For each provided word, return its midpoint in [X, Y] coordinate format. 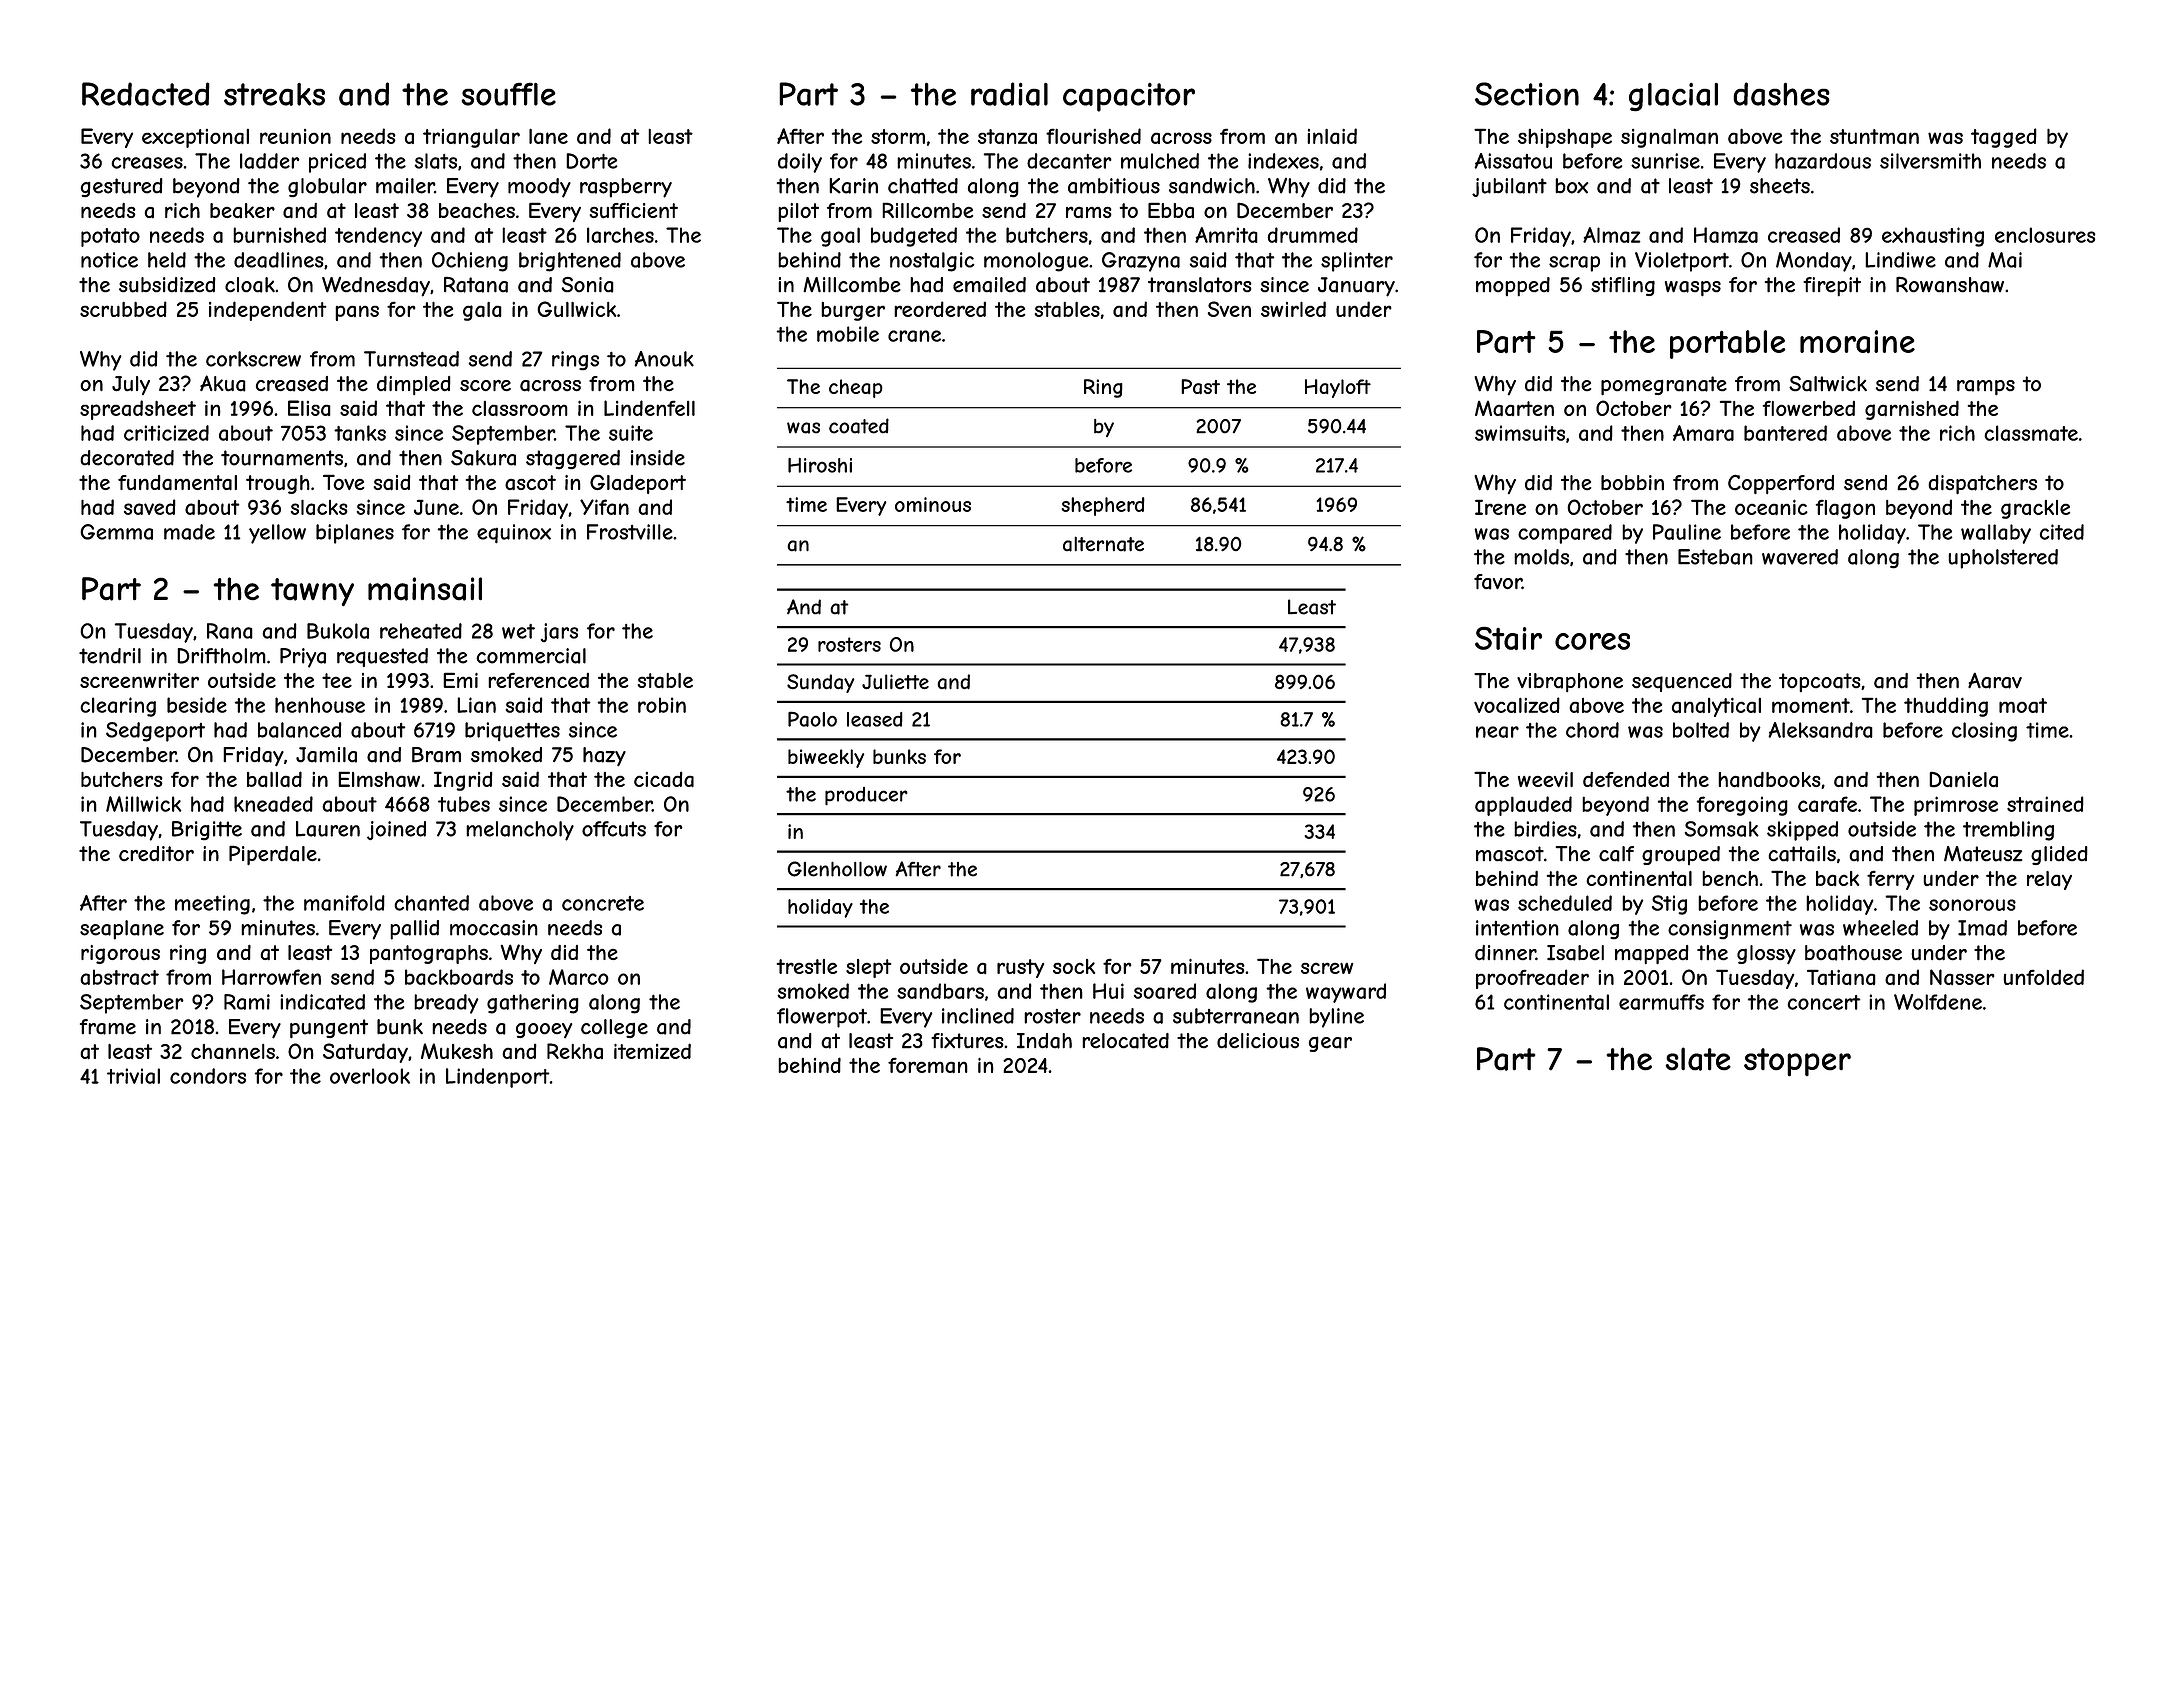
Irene [1500, 507]
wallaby [1996, 534]
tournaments [282, 458]
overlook [370, 1076]
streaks [274, 94]
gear [1330, 1044]
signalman [1669, 138]
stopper [1797, 1062]
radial [1009, 94]
